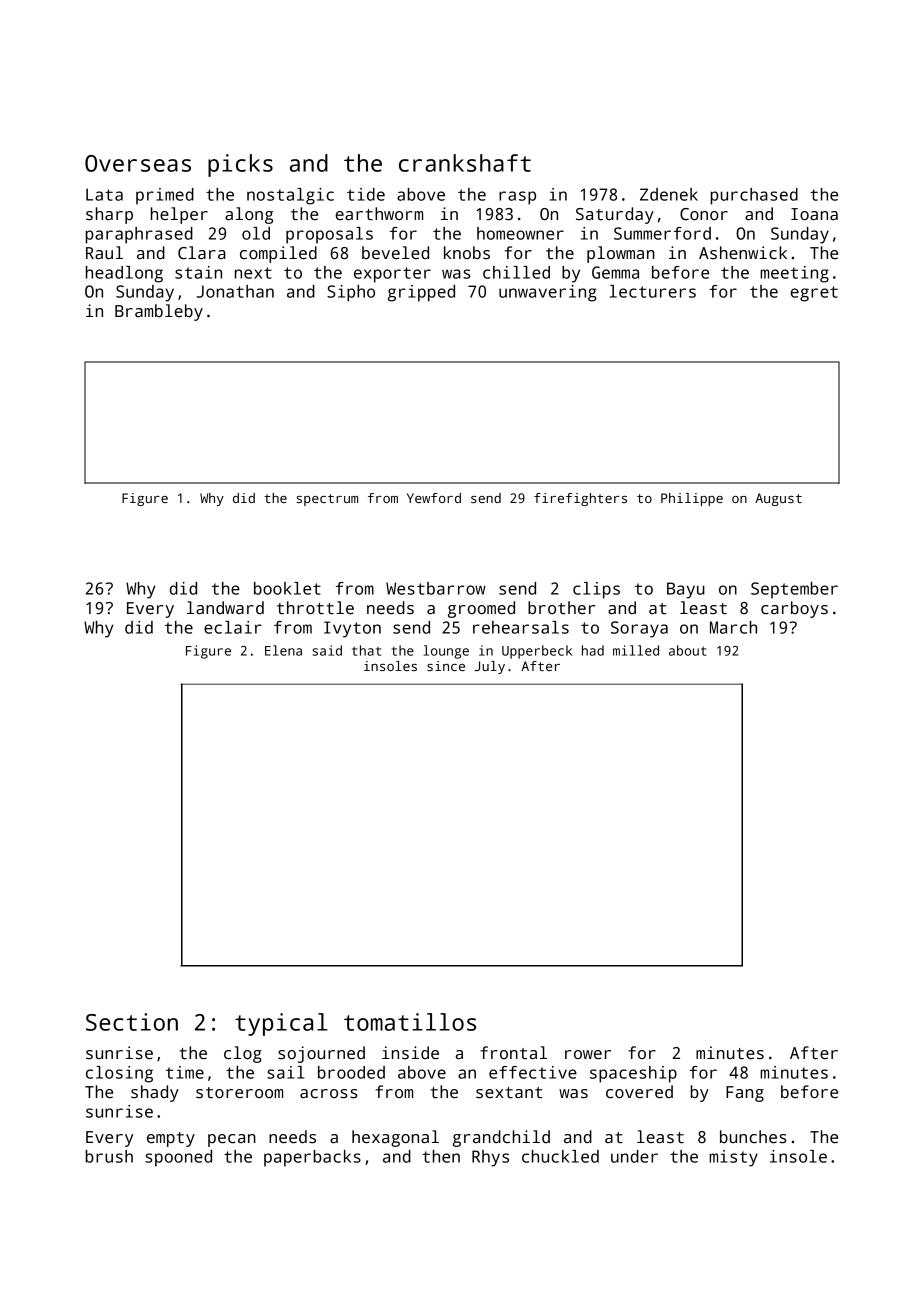 The height and width of the screenshot is (1311, 924). What do you see at coordinates (745, 1094) in the screenshot?
I see `Fang` at bounding box center [745, 1094].
